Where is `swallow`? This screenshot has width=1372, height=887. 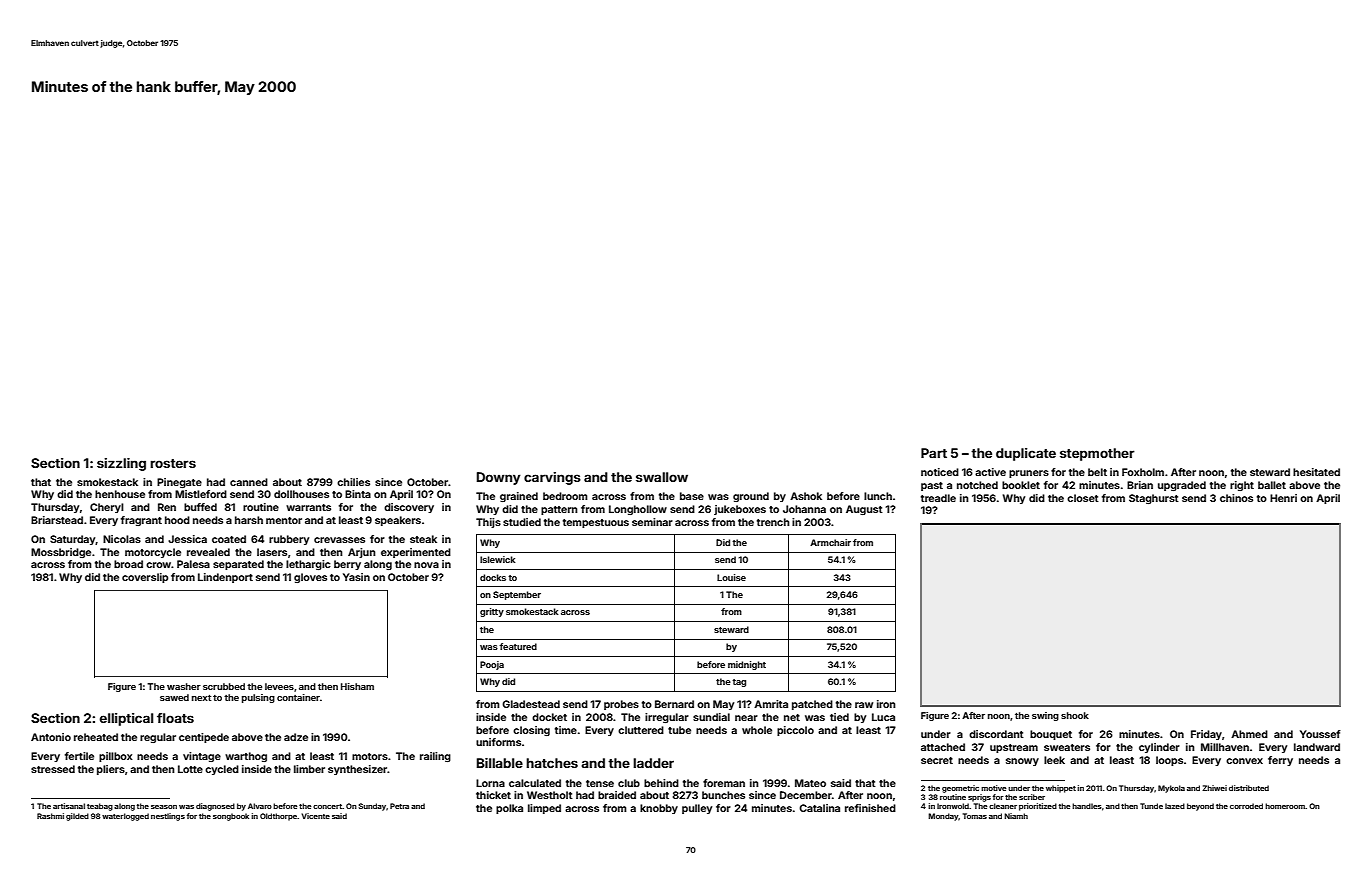
swallow is located at coordinates (662, 477).
